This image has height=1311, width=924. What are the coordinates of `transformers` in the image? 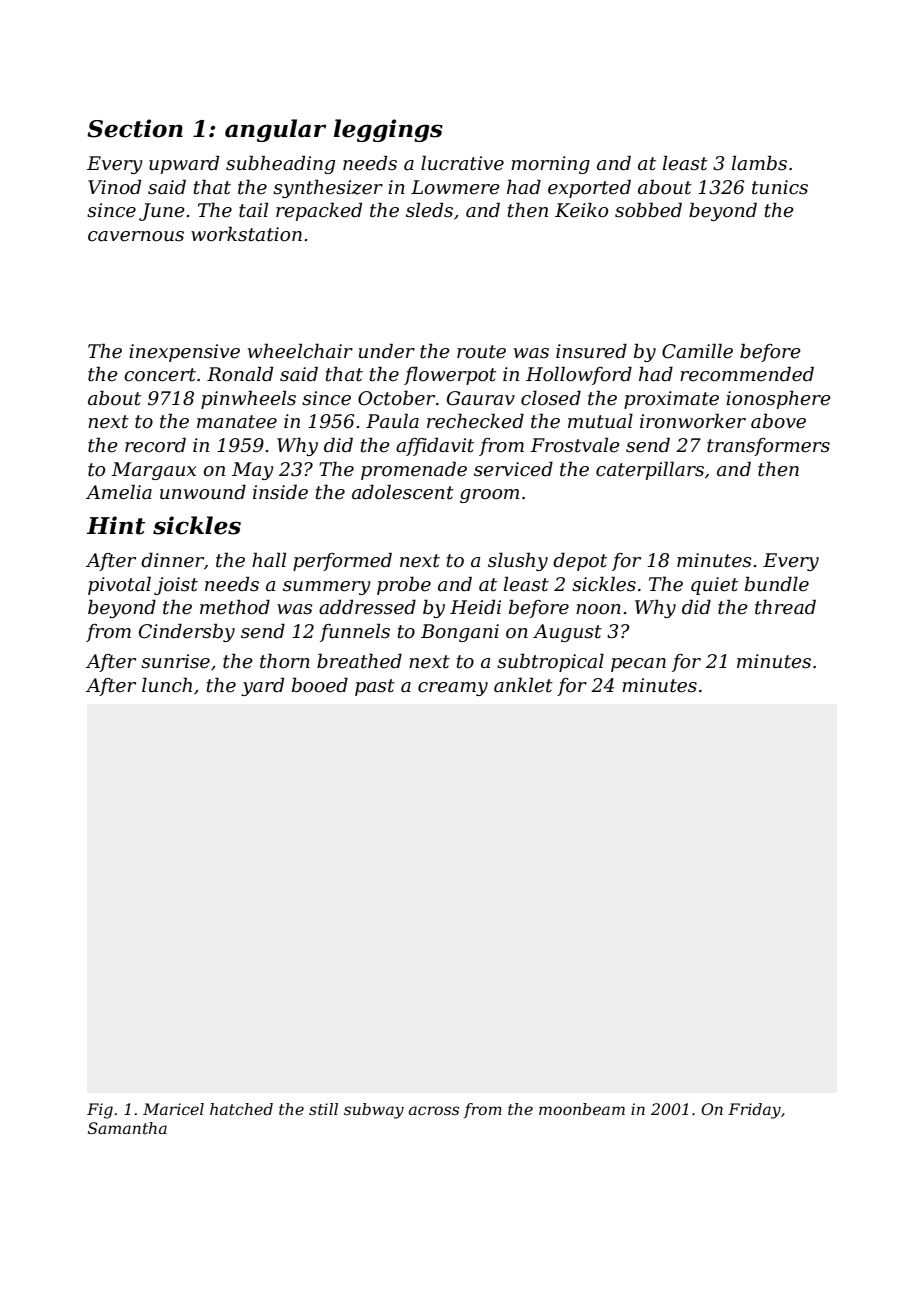 It's located at (768, 447).
